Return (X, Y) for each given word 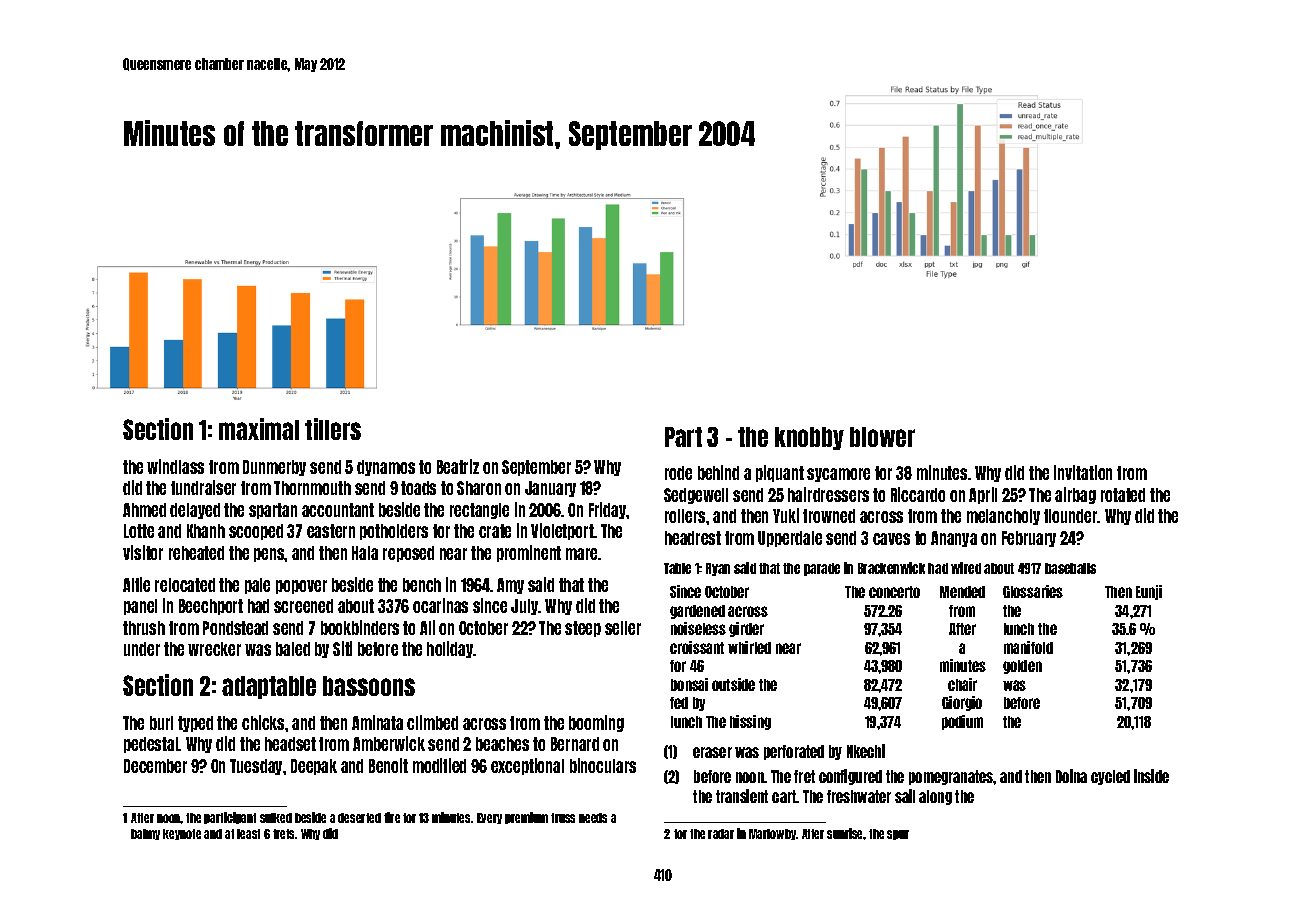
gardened (697, 612)
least (248, 834)
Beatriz (458, 466)
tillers (333, 429)
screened (303, 606)
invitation (1083, 472)
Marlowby (773, 834)
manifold (1028, 647)
